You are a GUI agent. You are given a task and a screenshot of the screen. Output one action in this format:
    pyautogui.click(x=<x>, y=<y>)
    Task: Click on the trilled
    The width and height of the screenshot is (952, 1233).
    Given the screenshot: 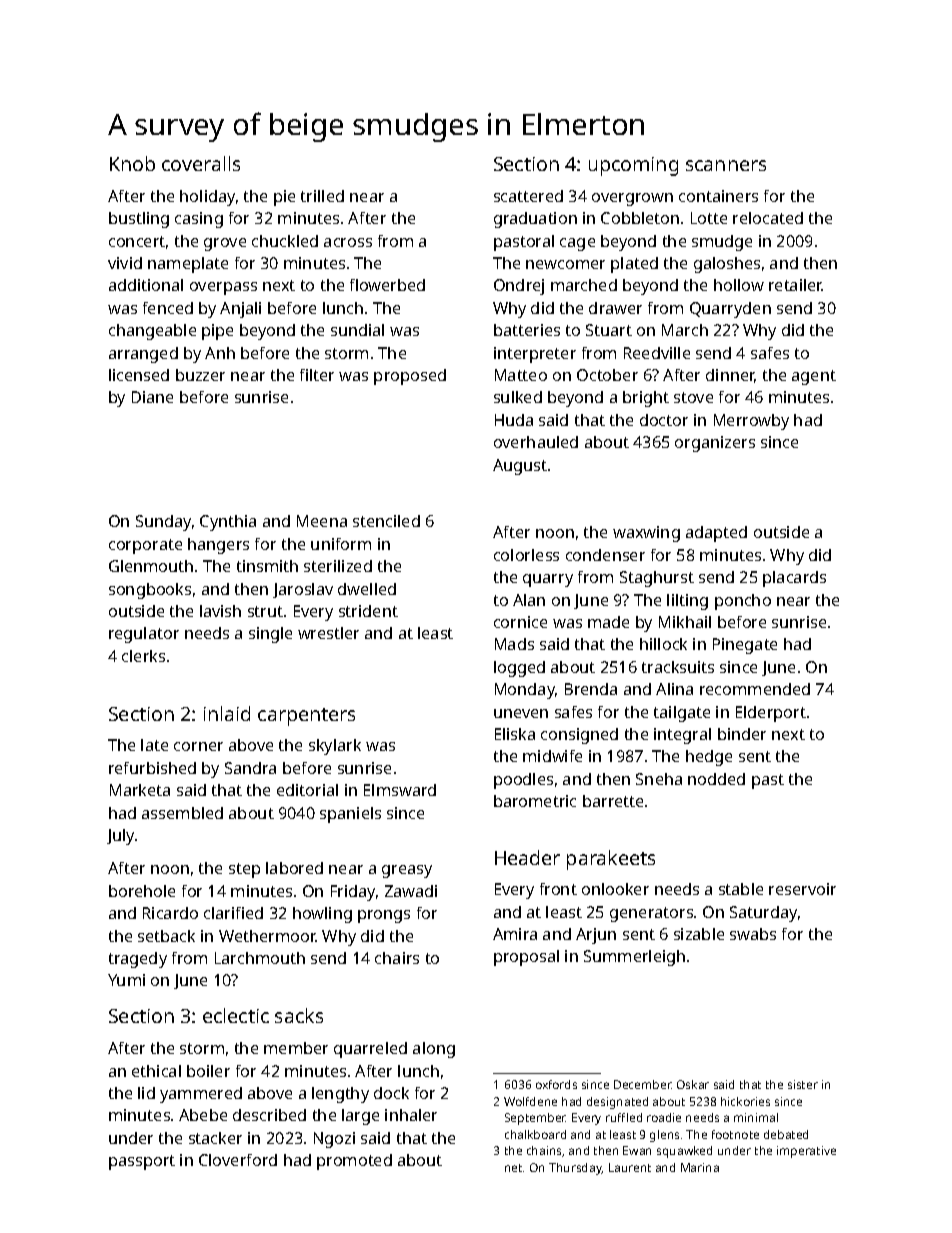 What is the action you would take?
    pyautogui.click(x=322, y=196)
